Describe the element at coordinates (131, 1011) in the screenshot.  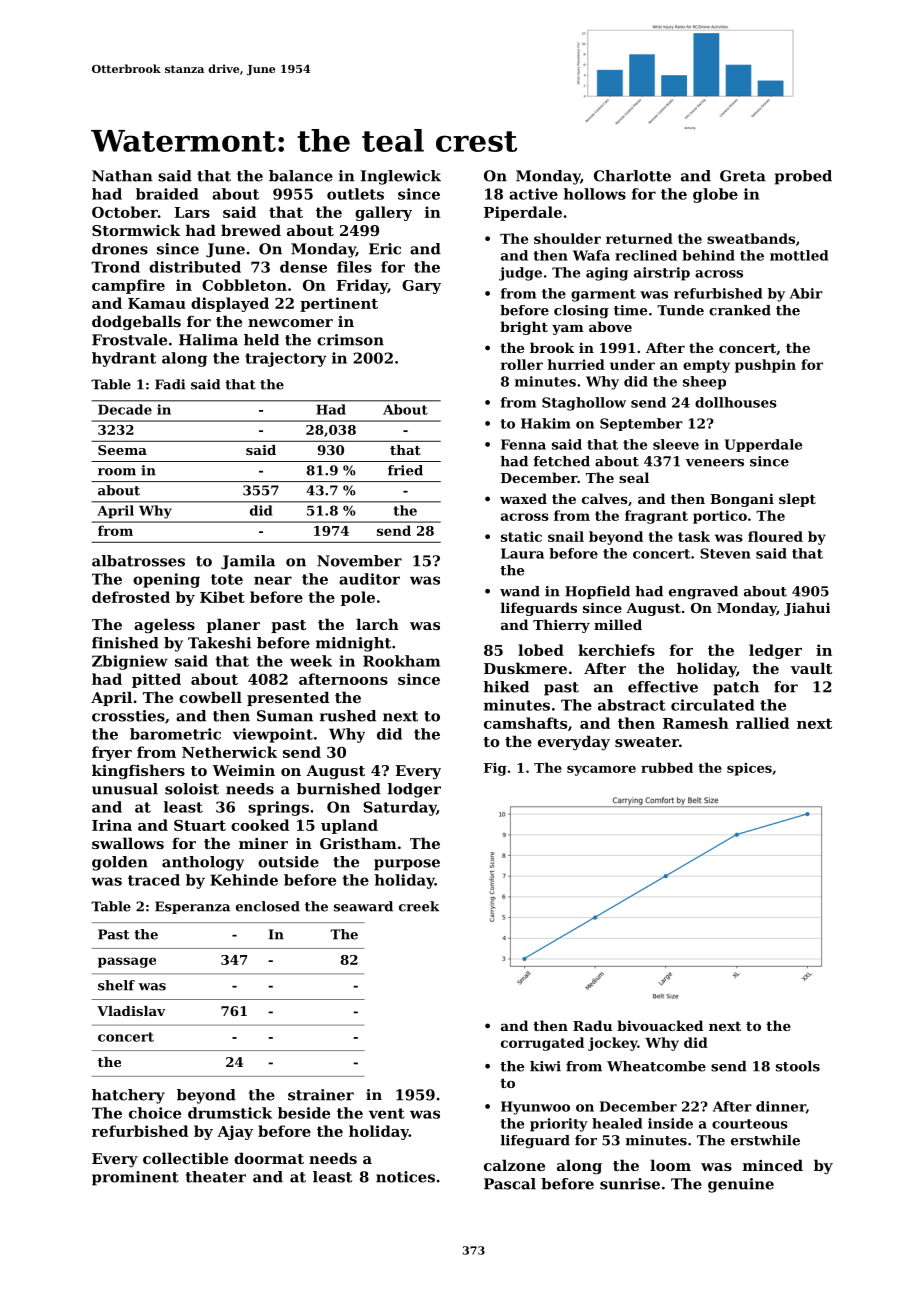
I see `Vladislav` at that location.
